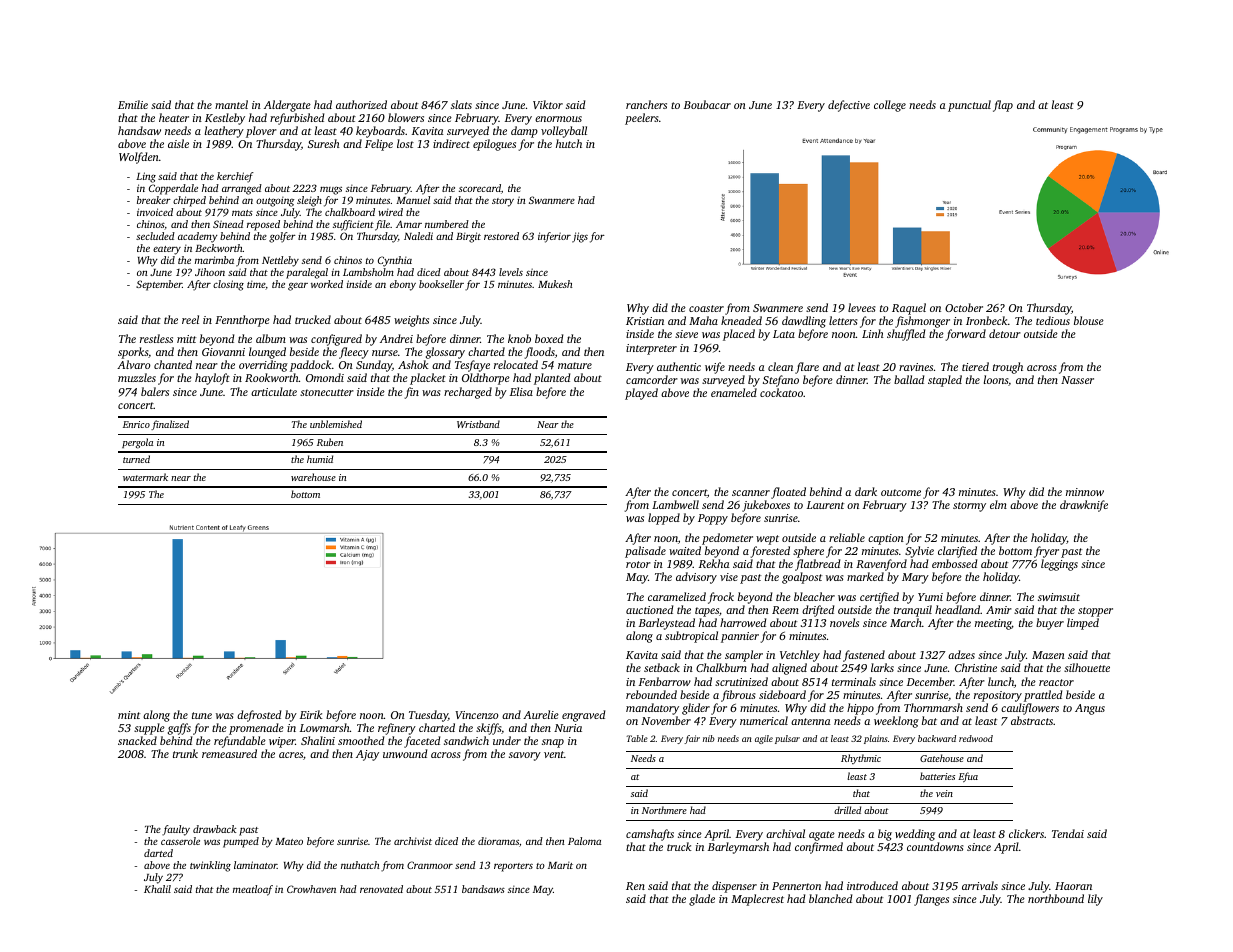 The height and width of the screenshot is (952, 1233). Describe the element at coordinates (807, 368) in the screenshot. I see `flare` at that location.
